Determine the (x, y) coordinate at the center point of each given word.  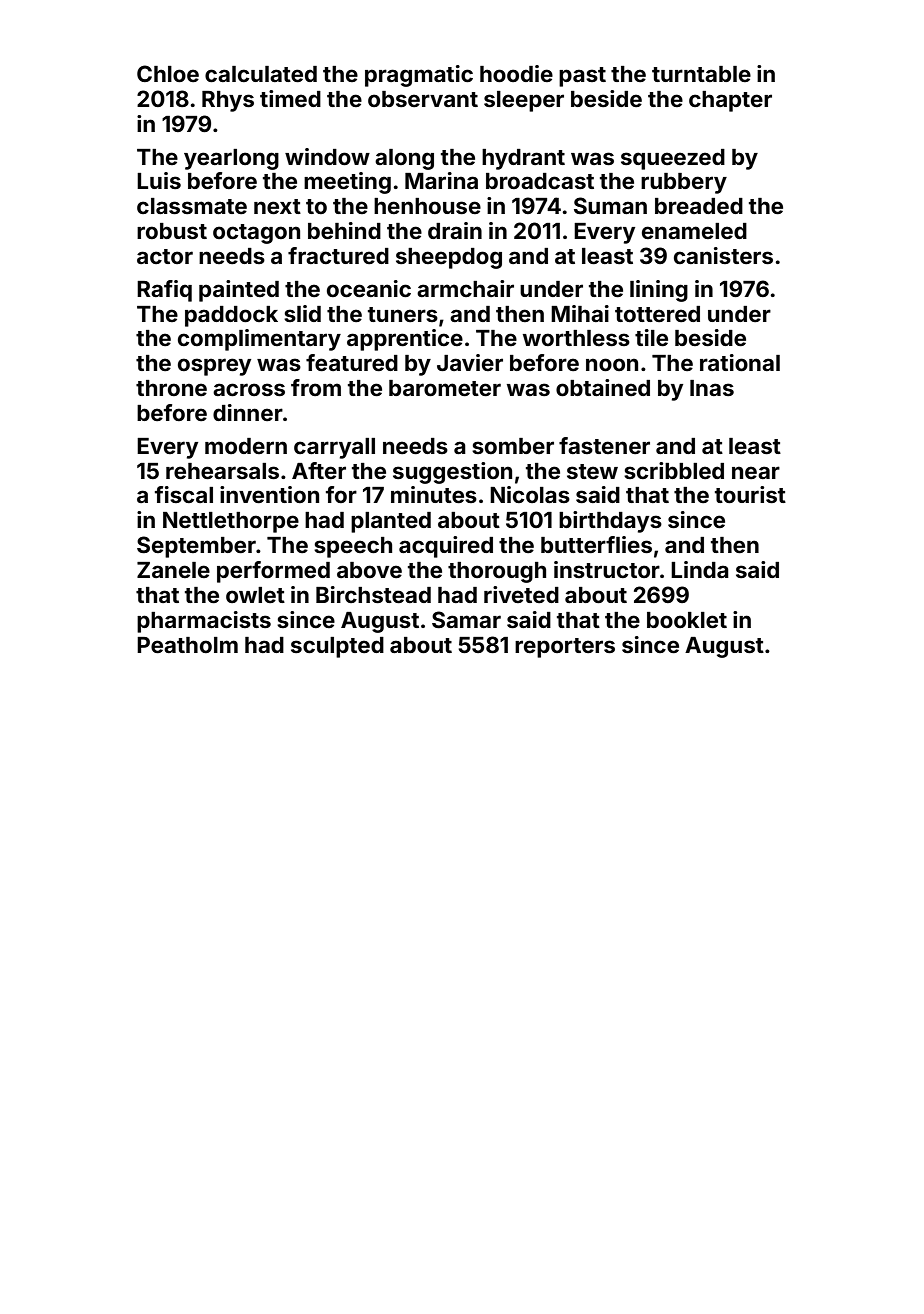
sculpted (337, 647)
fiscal (184, 494)
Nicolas (530, 494)
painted (239, 291)
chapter (730, 101)
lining (659, 291)
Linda (700, 569)
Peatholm (187, 645)
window (327, 156)
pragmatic (419, 76)
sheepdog (449, 258)
